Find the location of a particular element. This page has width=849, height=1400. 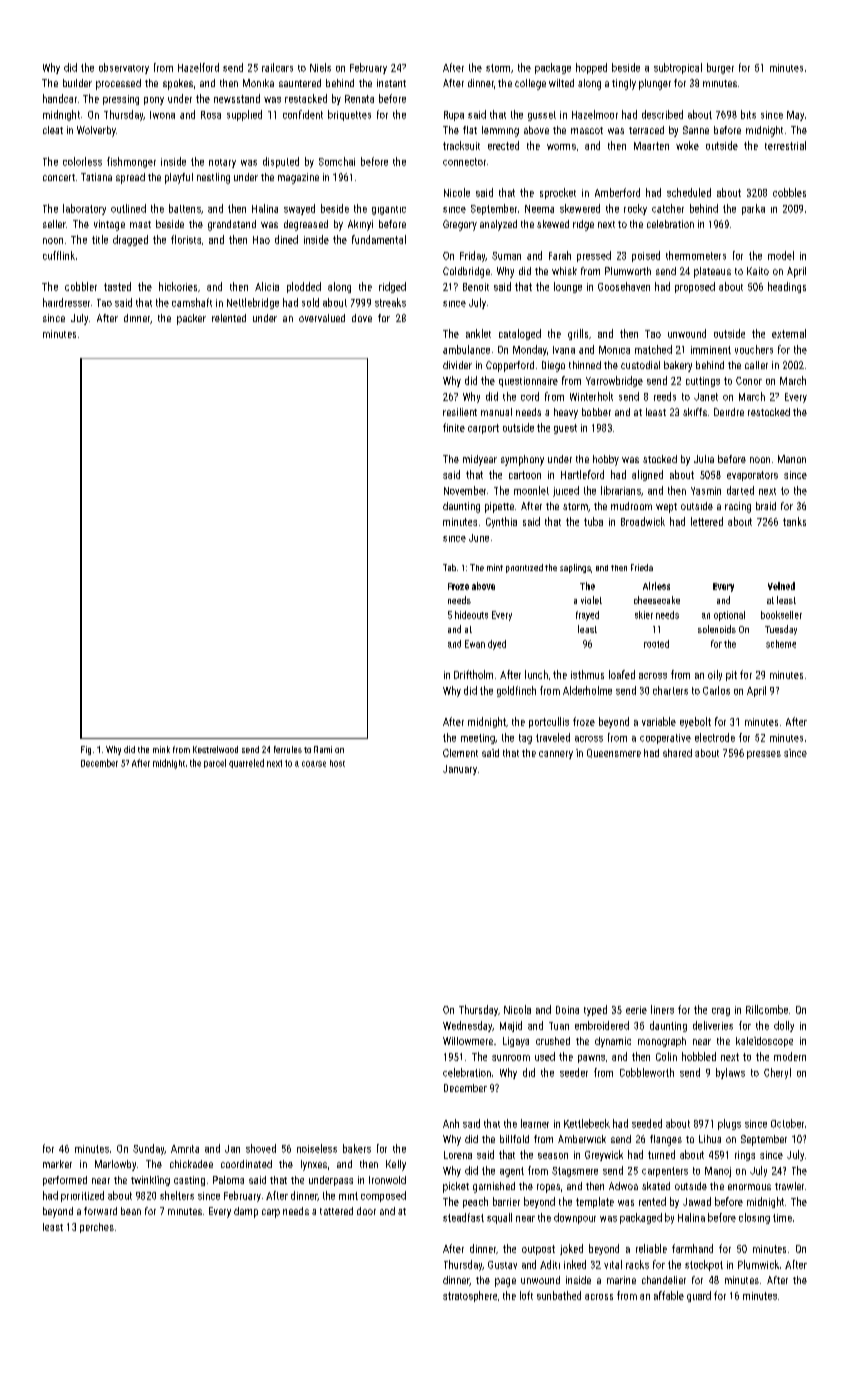

packer is located at coordinates (191, 319).
